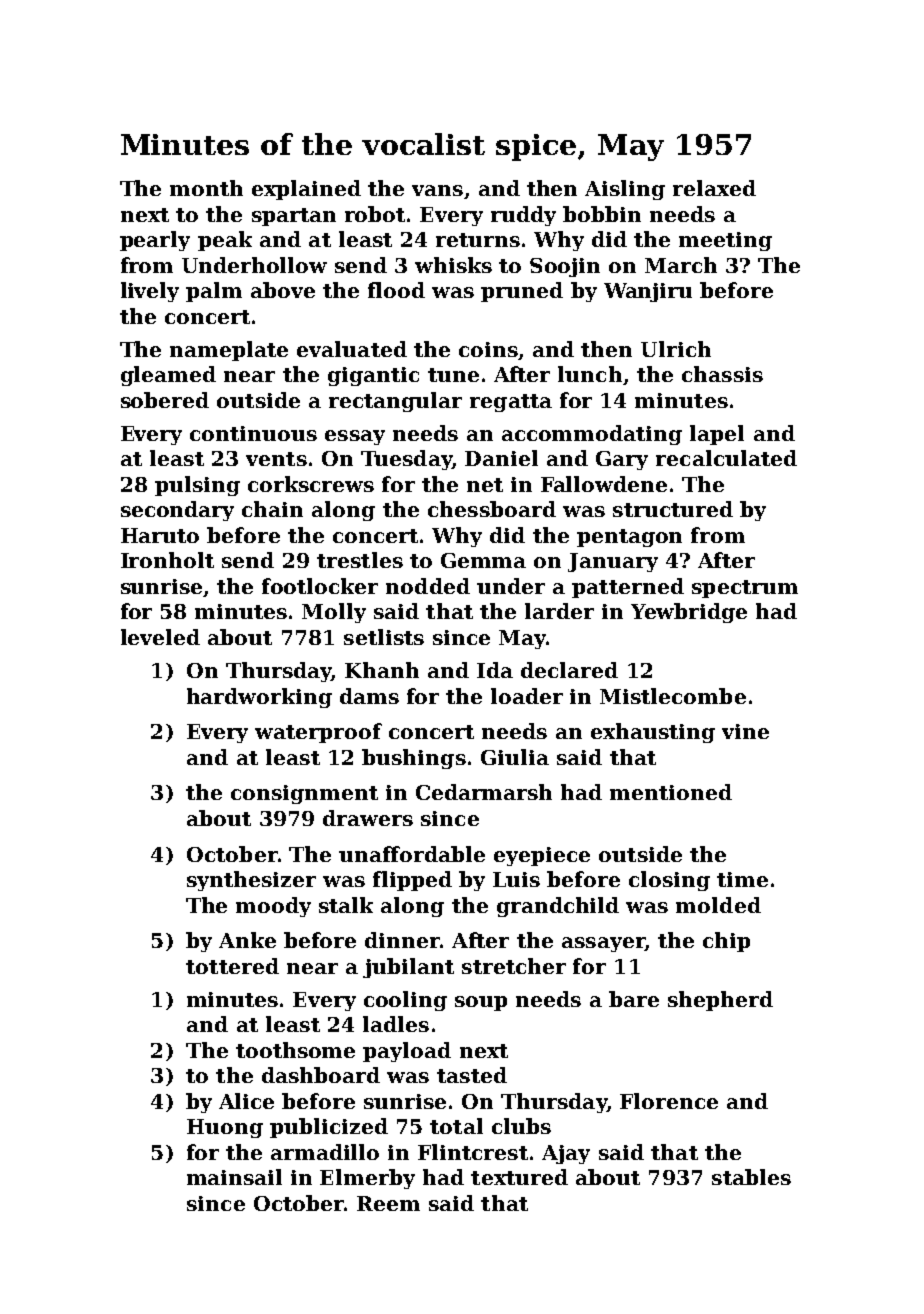 This page has height=1314, width=924. What do you see at coordinates (542, 856) in the page?
I see `eyepiece` at bounding box center [542, 856].
